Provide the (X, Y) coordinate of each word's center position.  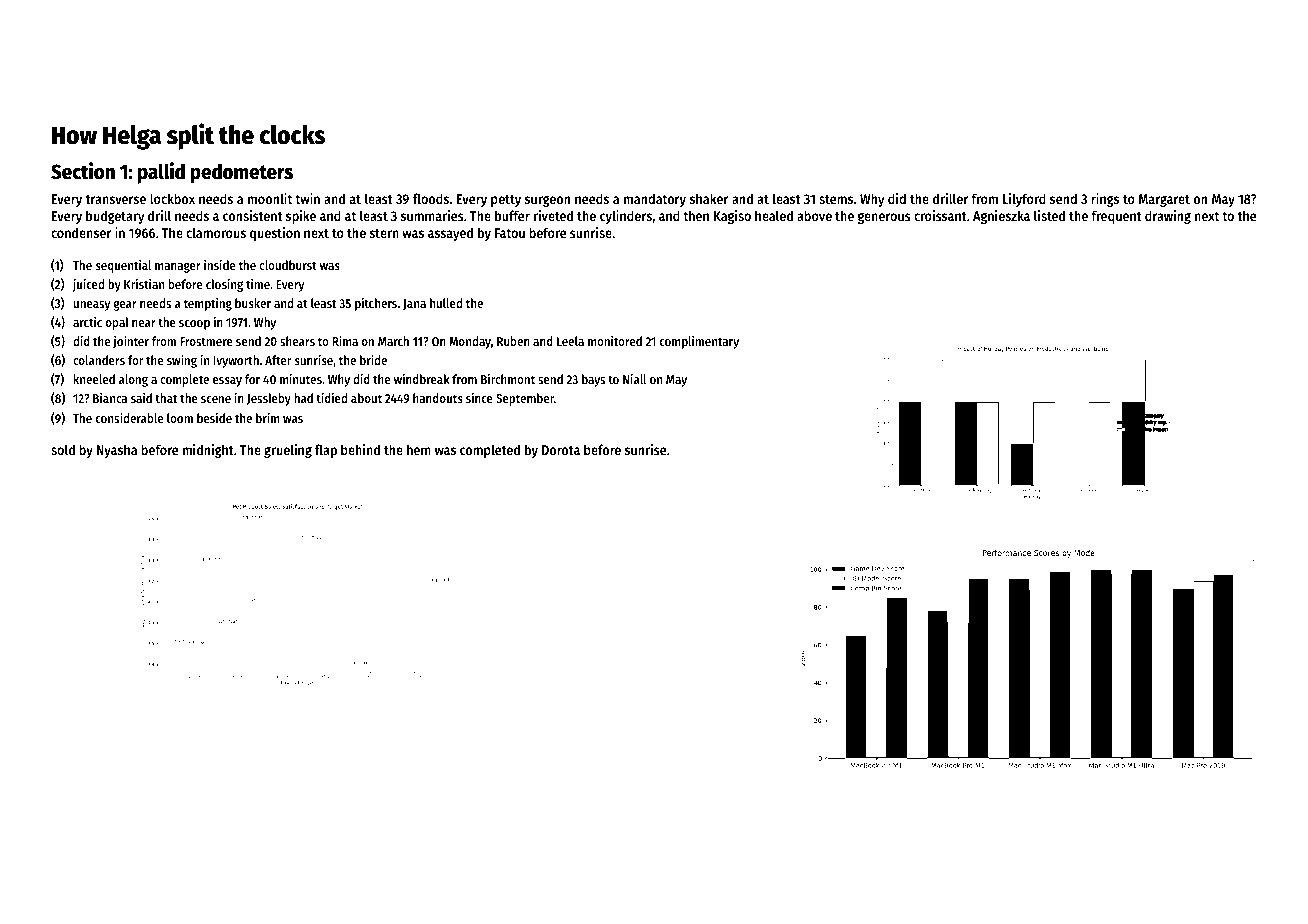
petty (506, 201)
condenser (81, 232)
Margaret (1164, 200)
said (141, 398)
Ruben (513, 341)
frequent (1116, 217)
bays (593, 380)
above (814, 215)
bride (373, 360)
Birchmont (508, 379)
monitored (615, 341)
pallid (161, 173)
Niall (634, 379)
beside (214, 418)
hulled (446, 303)
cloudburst (288, 265)
